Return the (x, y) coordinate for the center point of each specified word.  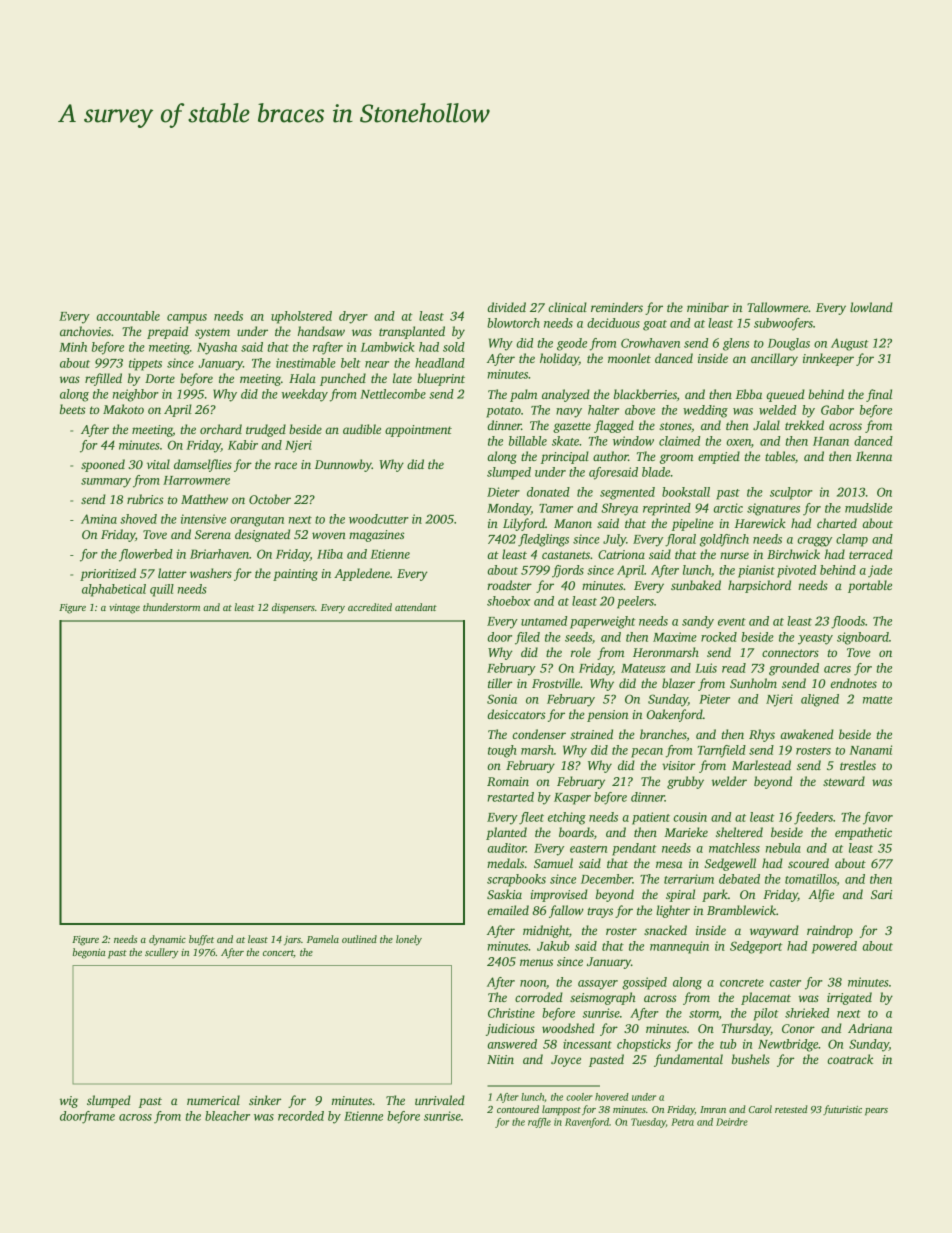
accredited (370, 607)
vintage (124, 609)
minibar (708, 307)
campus (187, 319)
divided (506, 307)
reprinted (667, 509)
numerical (213, 1100)
